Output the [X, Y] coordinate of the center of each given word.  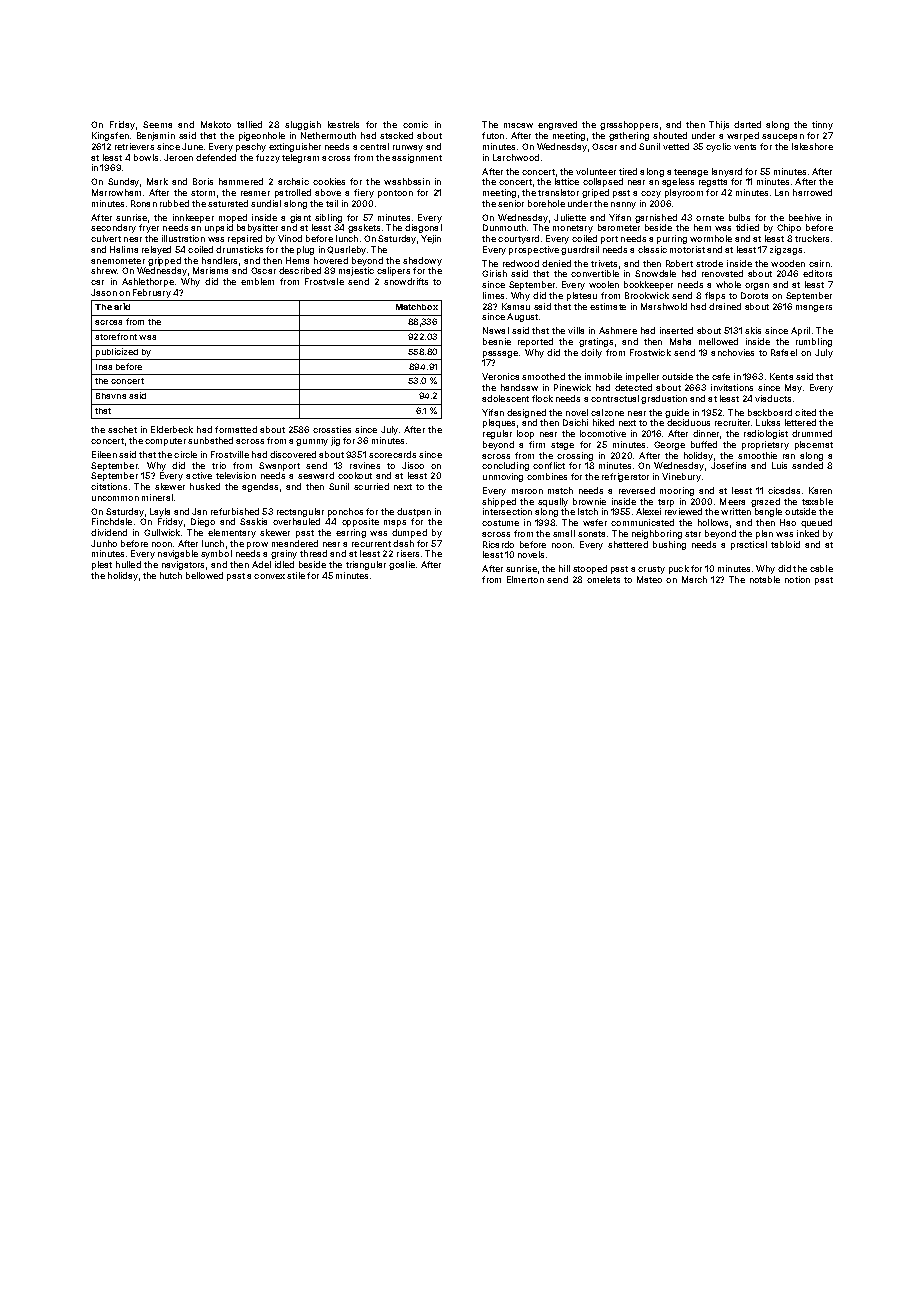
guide [677, 413]
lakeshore [812, 146]
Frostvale [324, 281]
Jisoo [413, 465]
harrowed [812, 192]
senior [511, 203]
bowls [146, 157]
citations [109, 486]
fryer [149, 228]
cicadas [784, 490]
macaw [518, 125]
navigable [178, 554]
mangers [814, 308]
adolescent [505, 398]
